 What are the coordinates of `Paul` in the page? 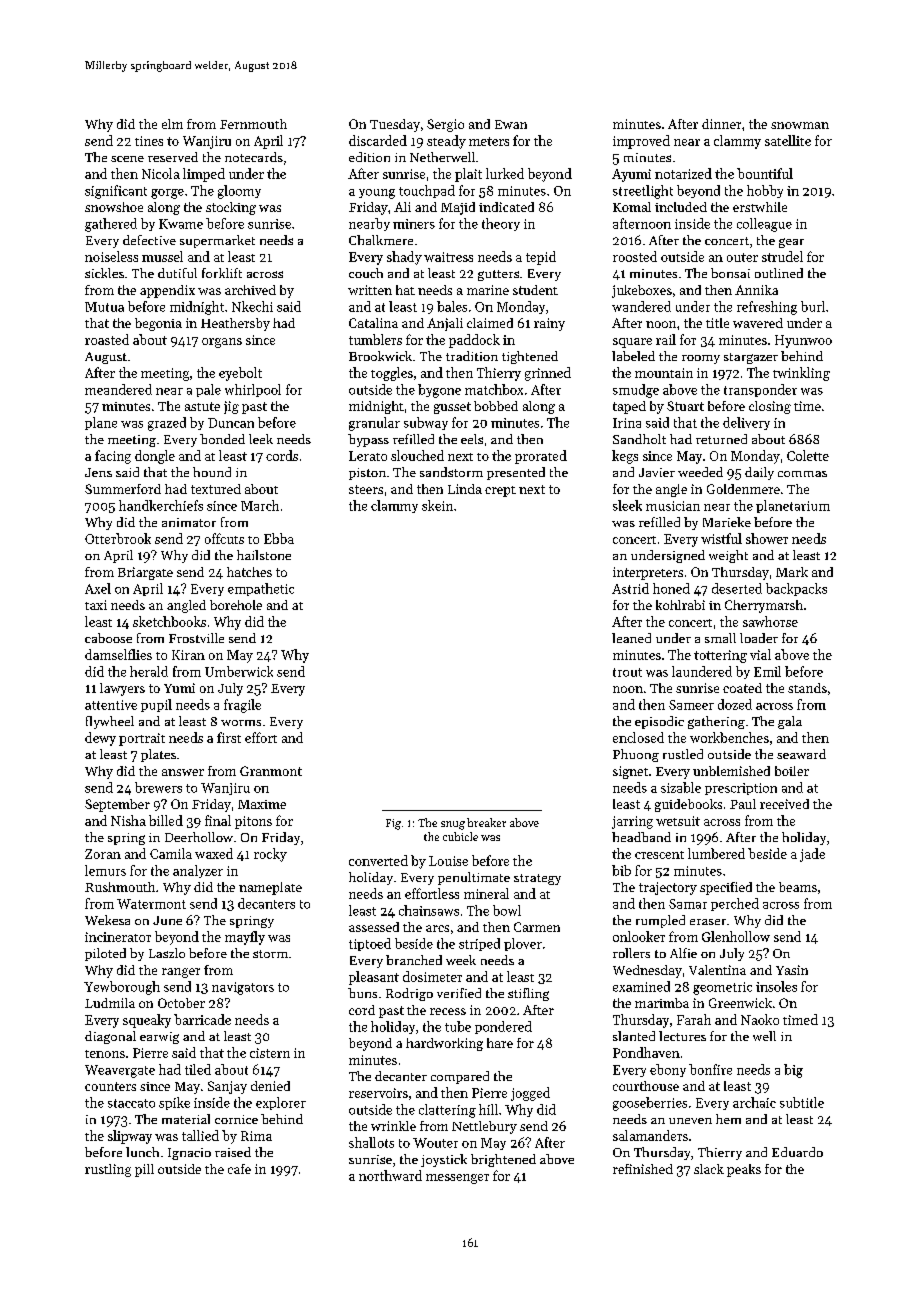 It's located at (743, 804).
